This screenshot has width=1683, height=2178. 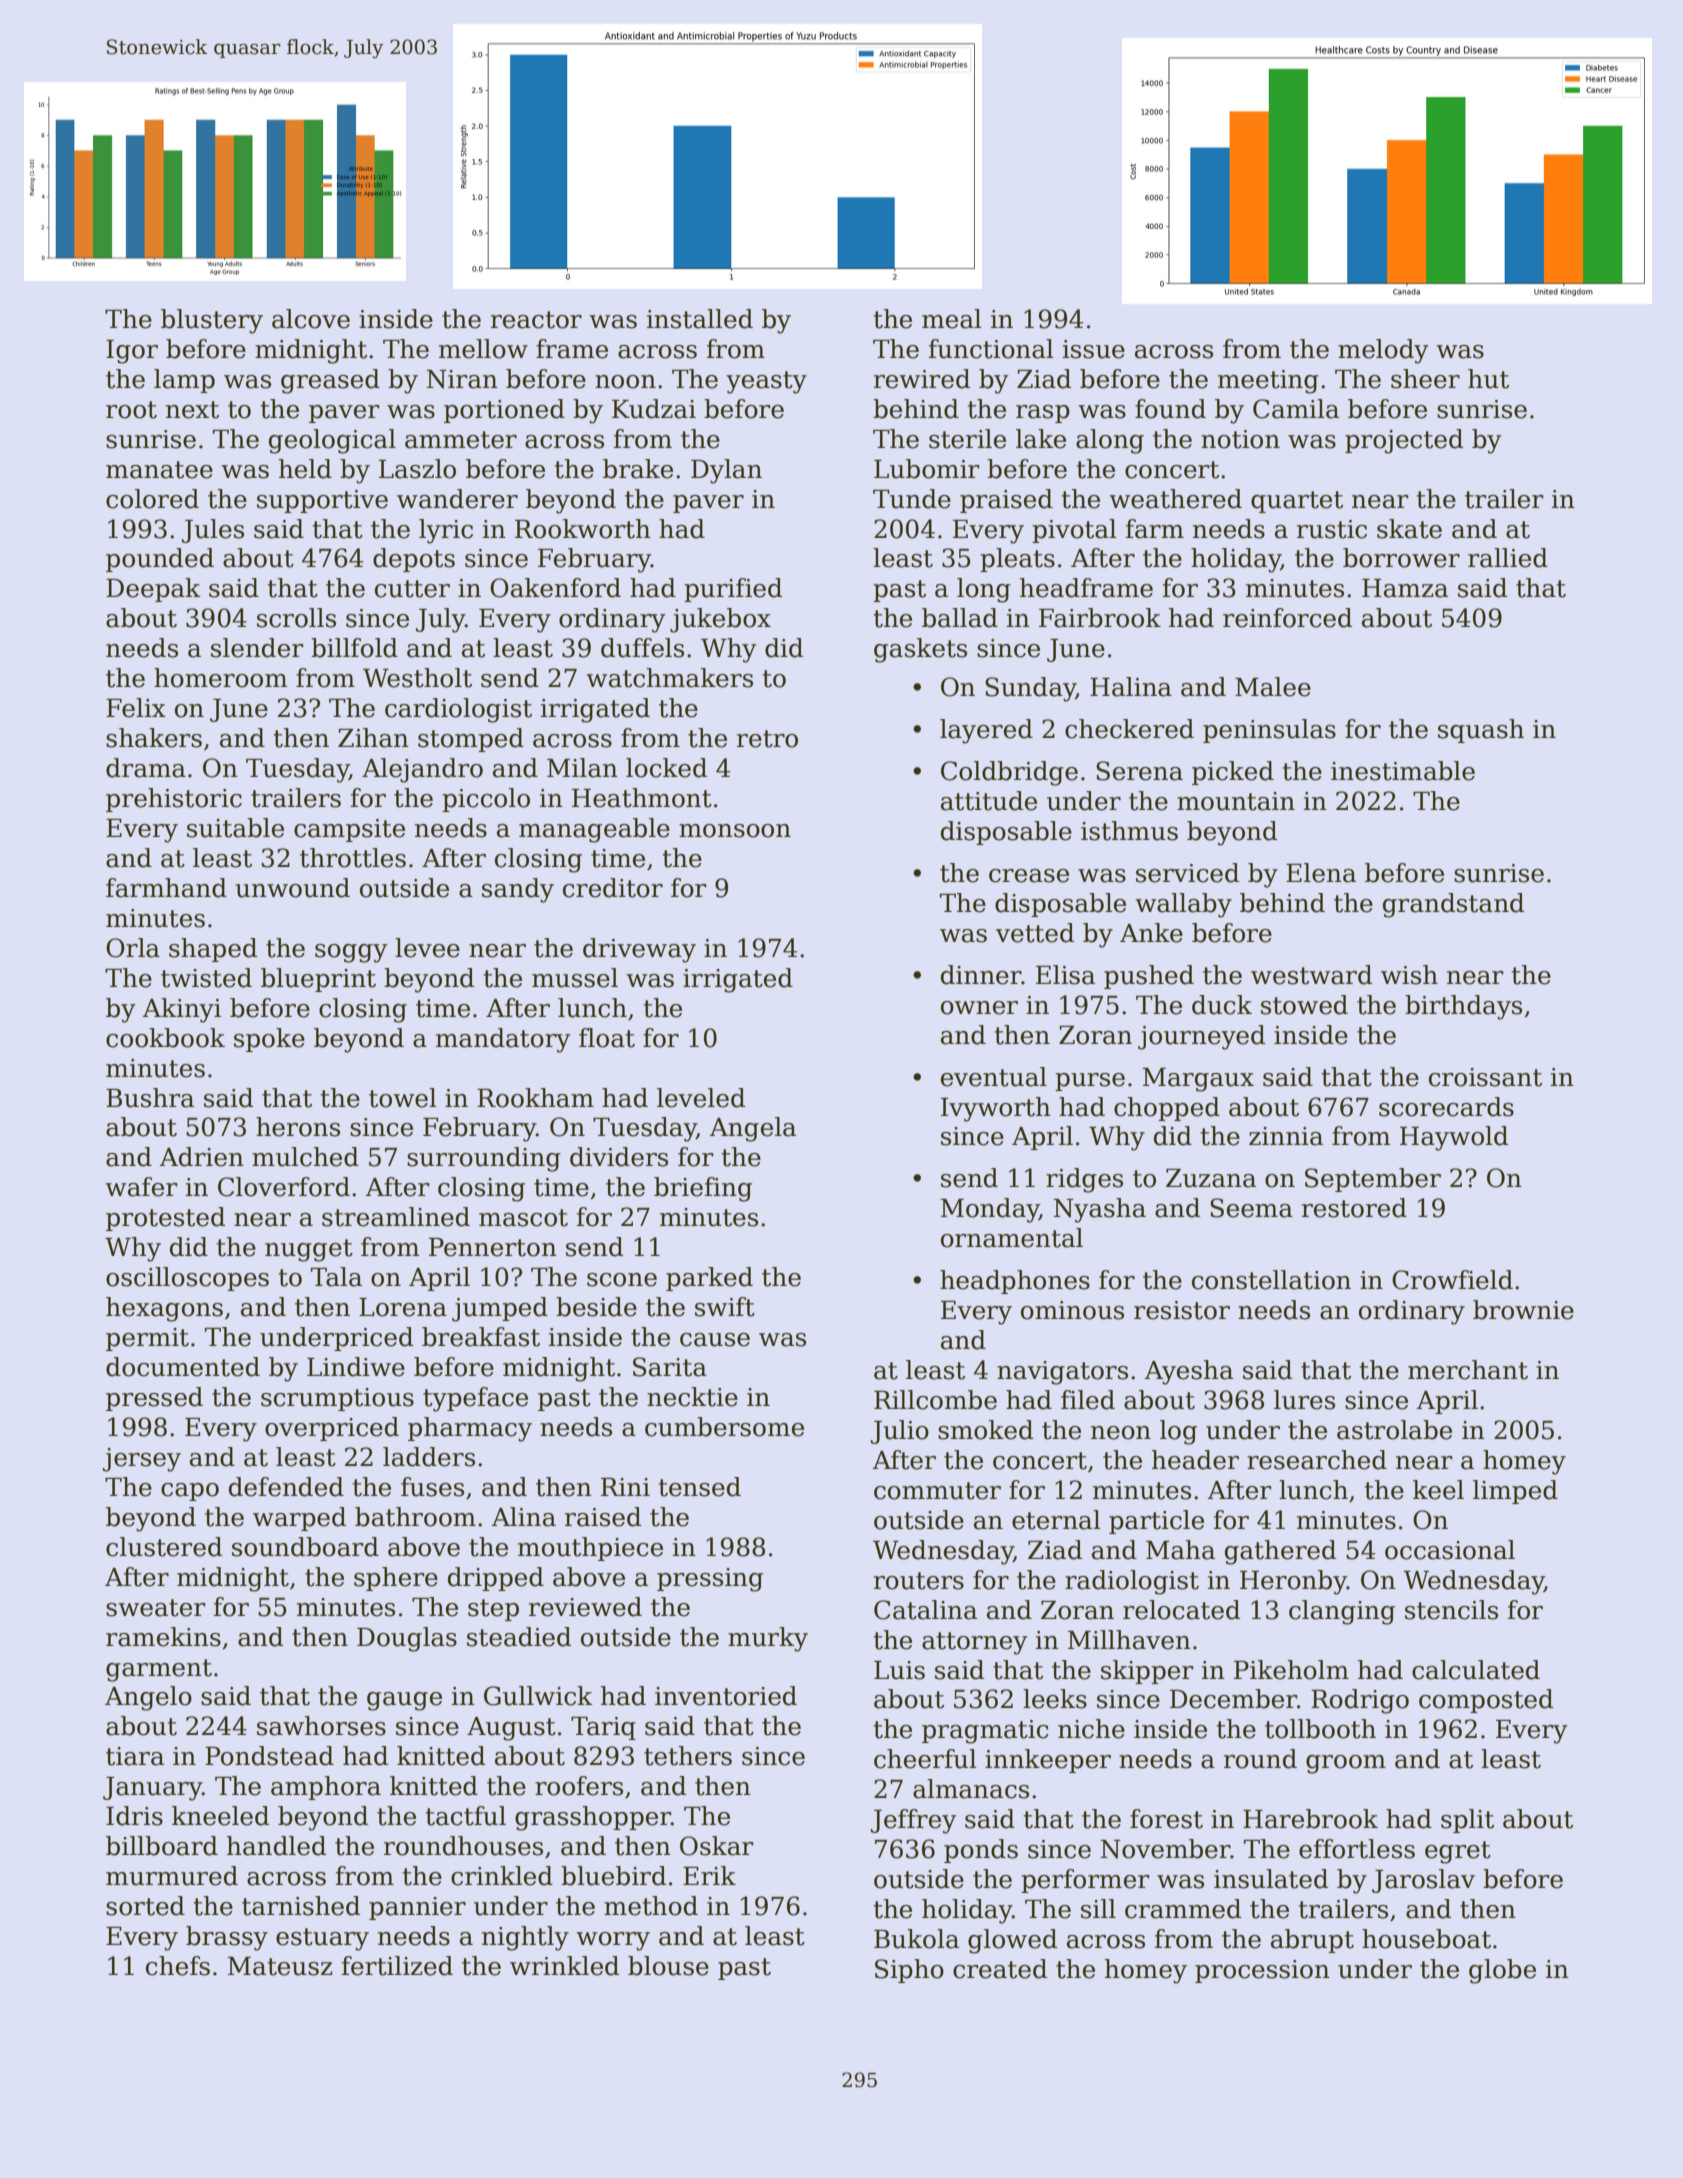 I want to click on manatee, so click(x=159, y=470).
